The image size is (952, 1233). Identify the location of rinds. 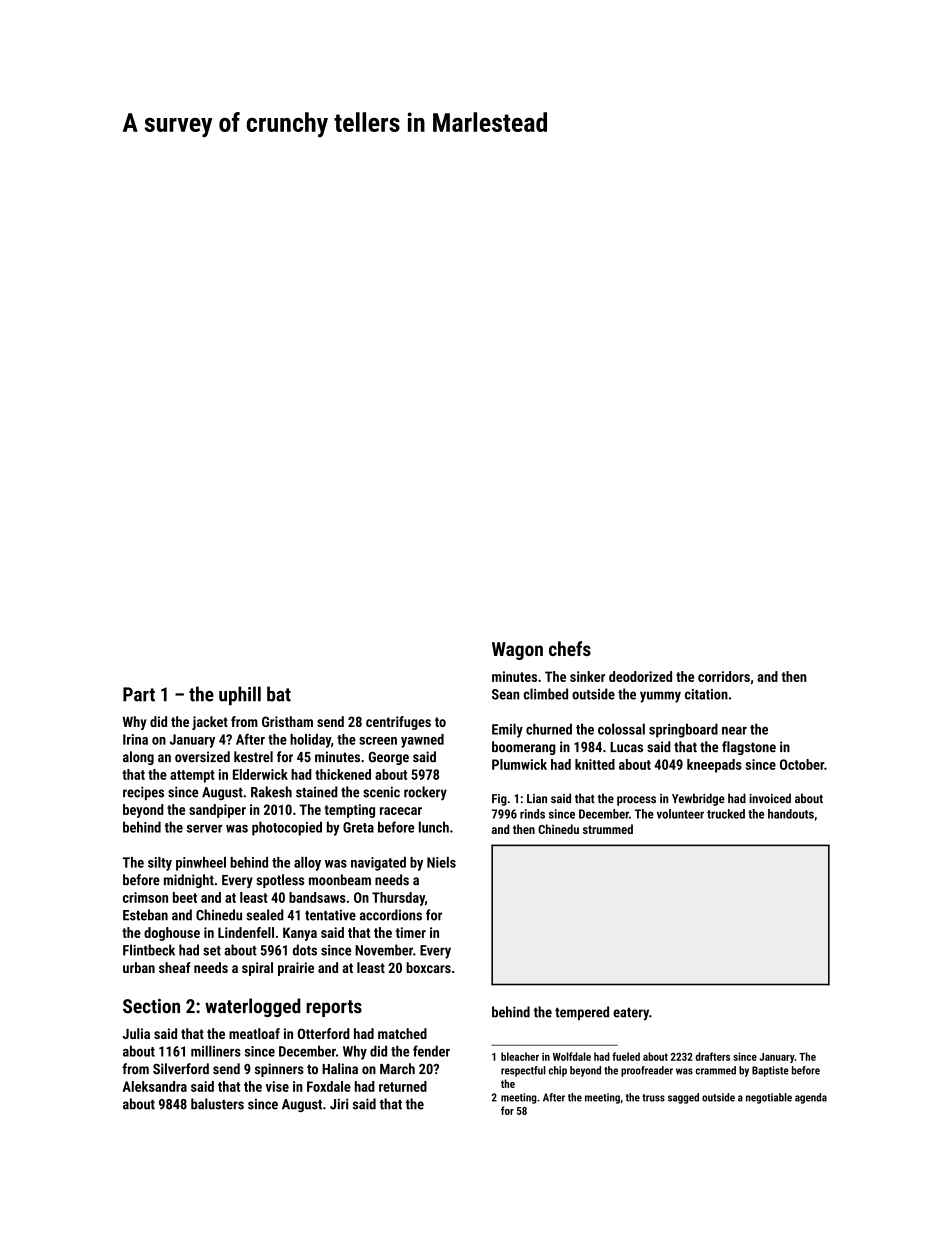
(532, 814).
